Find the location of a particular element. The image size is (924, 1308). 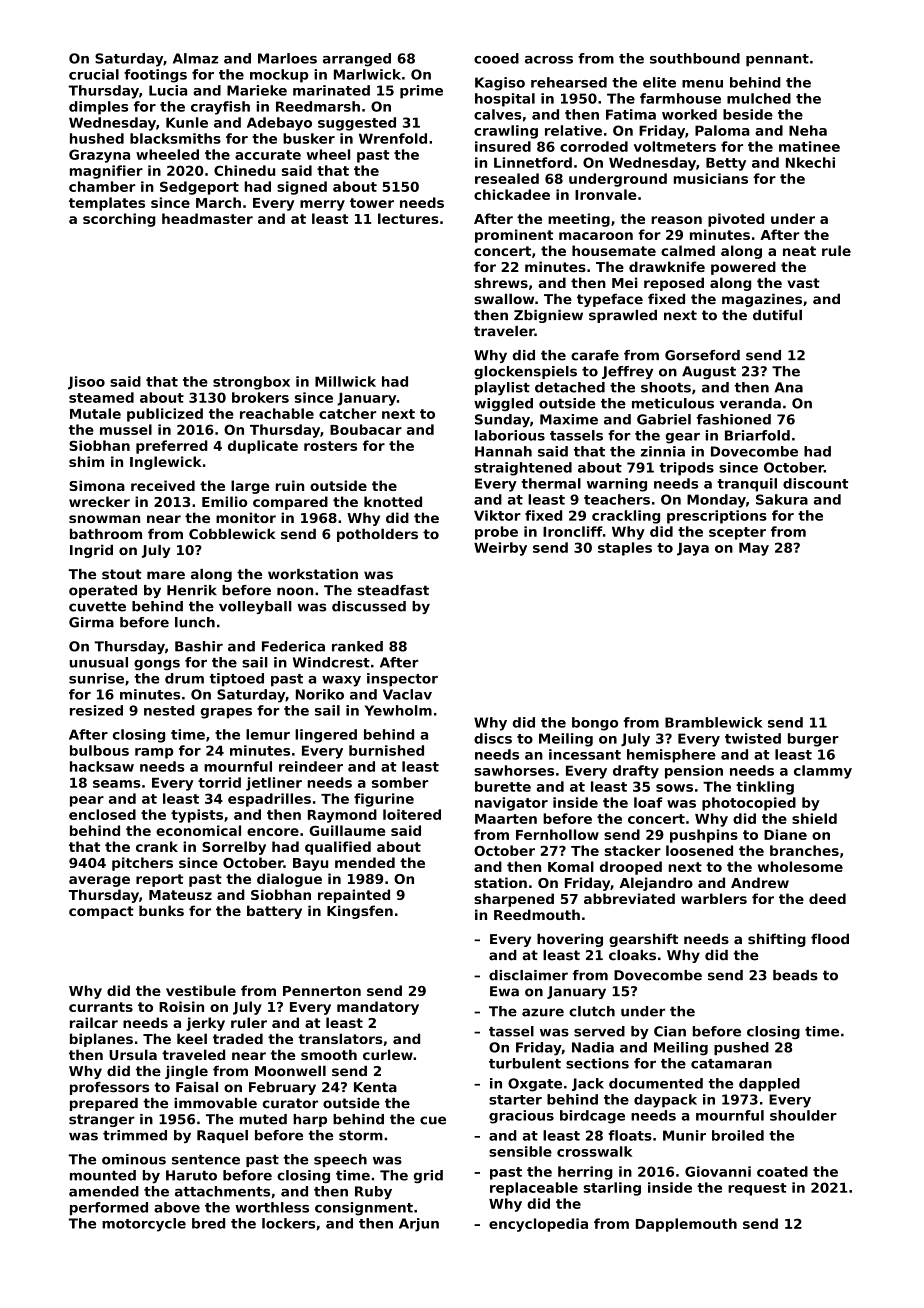

steadfast is located at coordinates (393, 590).
